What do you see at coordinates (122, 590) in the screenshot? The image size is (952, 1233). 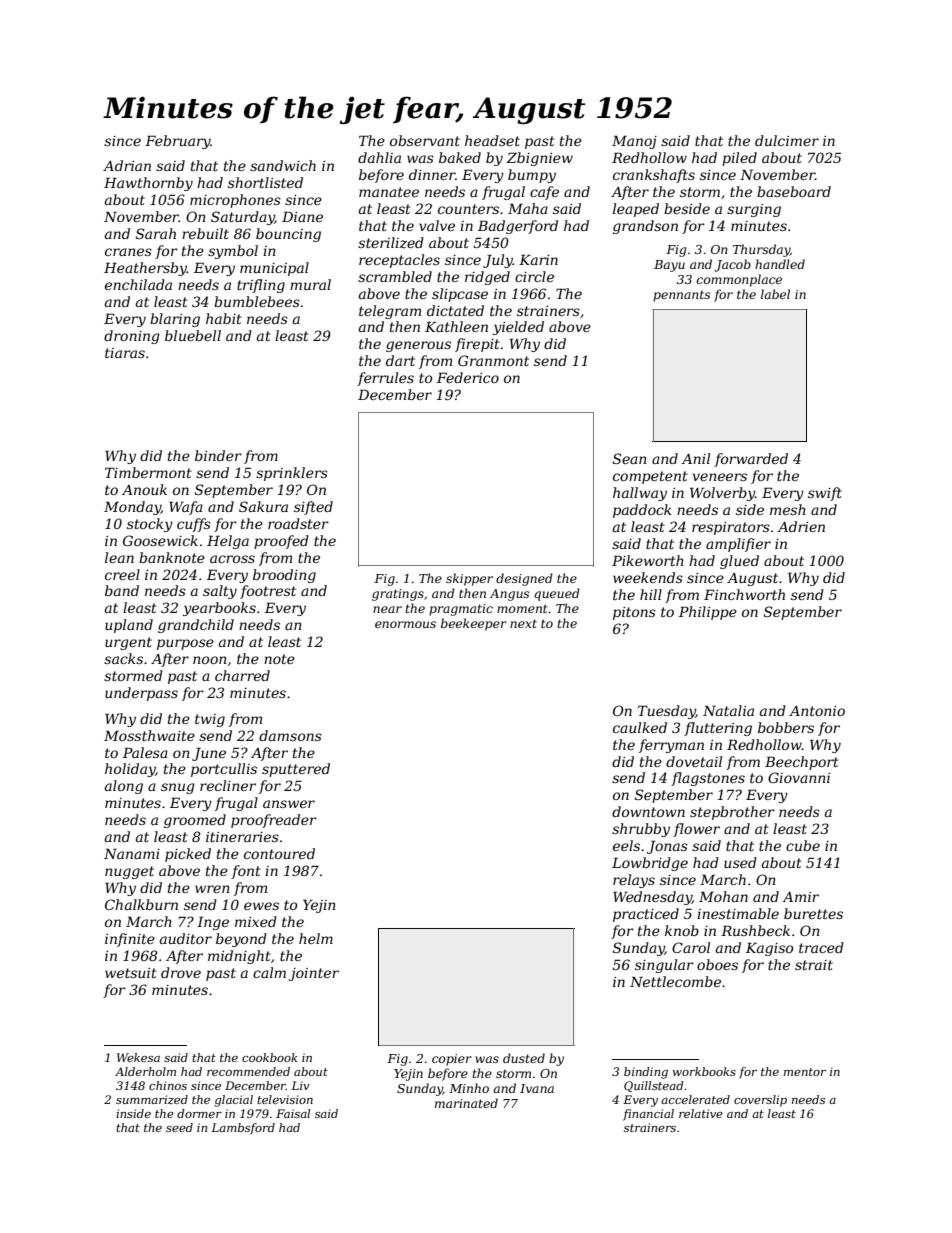 I see `band` at bounding box center [122, 590].
